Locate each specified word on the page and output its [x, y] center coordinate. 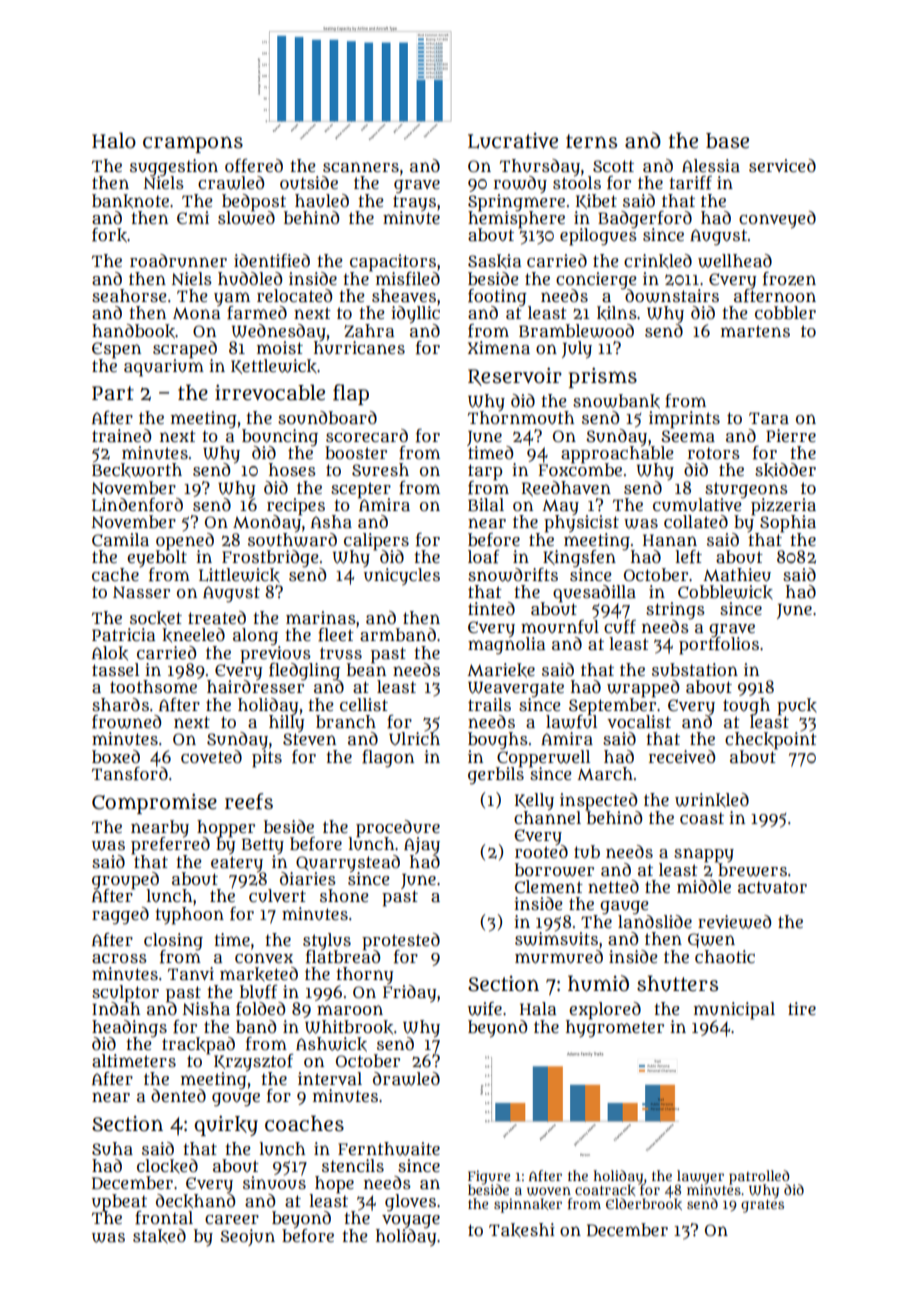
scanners [361, 167]
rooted [541, 851]
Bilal [486, 504]
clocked [167, 1166]
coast [702, 818]
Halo [114, 140]
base [727, 141]
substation [695, 670]
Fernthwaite [389, 1149]
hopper [226, 828]
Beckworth [137, 470]
